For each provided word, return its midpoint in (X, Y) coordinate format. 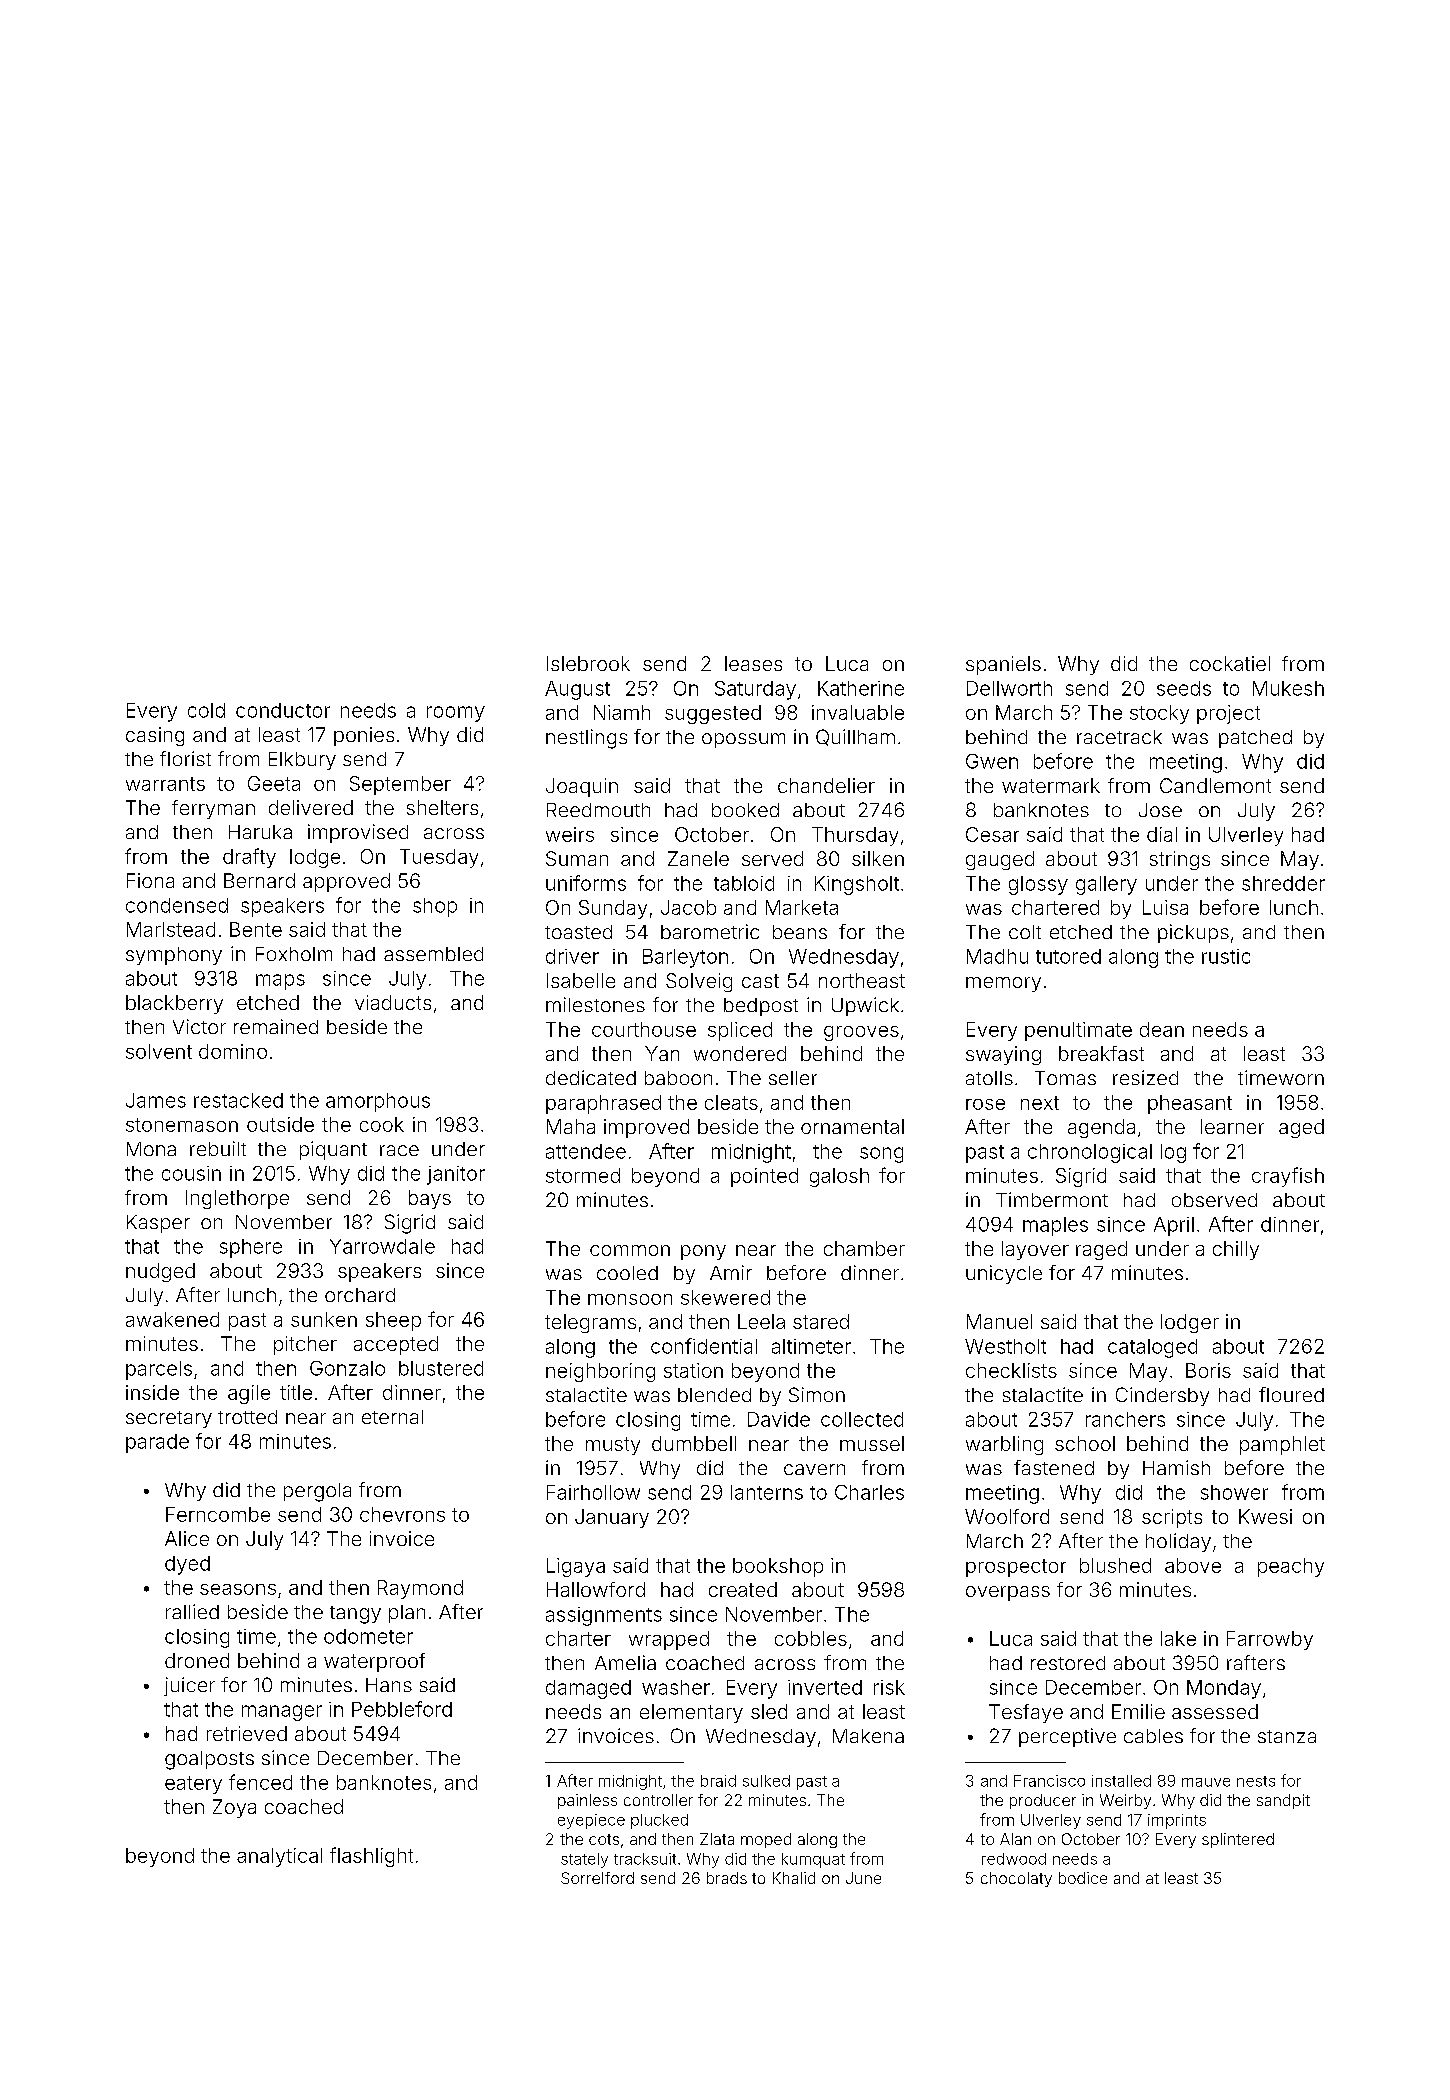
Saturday (755, 690)
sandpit (1283, 1801)
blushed (1115, 1565)
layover (1035, 1250)
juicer (189, 1686)
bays (430, 1199)
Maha (571, 1126)
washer (676, 1687)
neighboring (600, 1372)
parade (157, 1443)
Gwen (992, 761)
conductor (283, 710)
